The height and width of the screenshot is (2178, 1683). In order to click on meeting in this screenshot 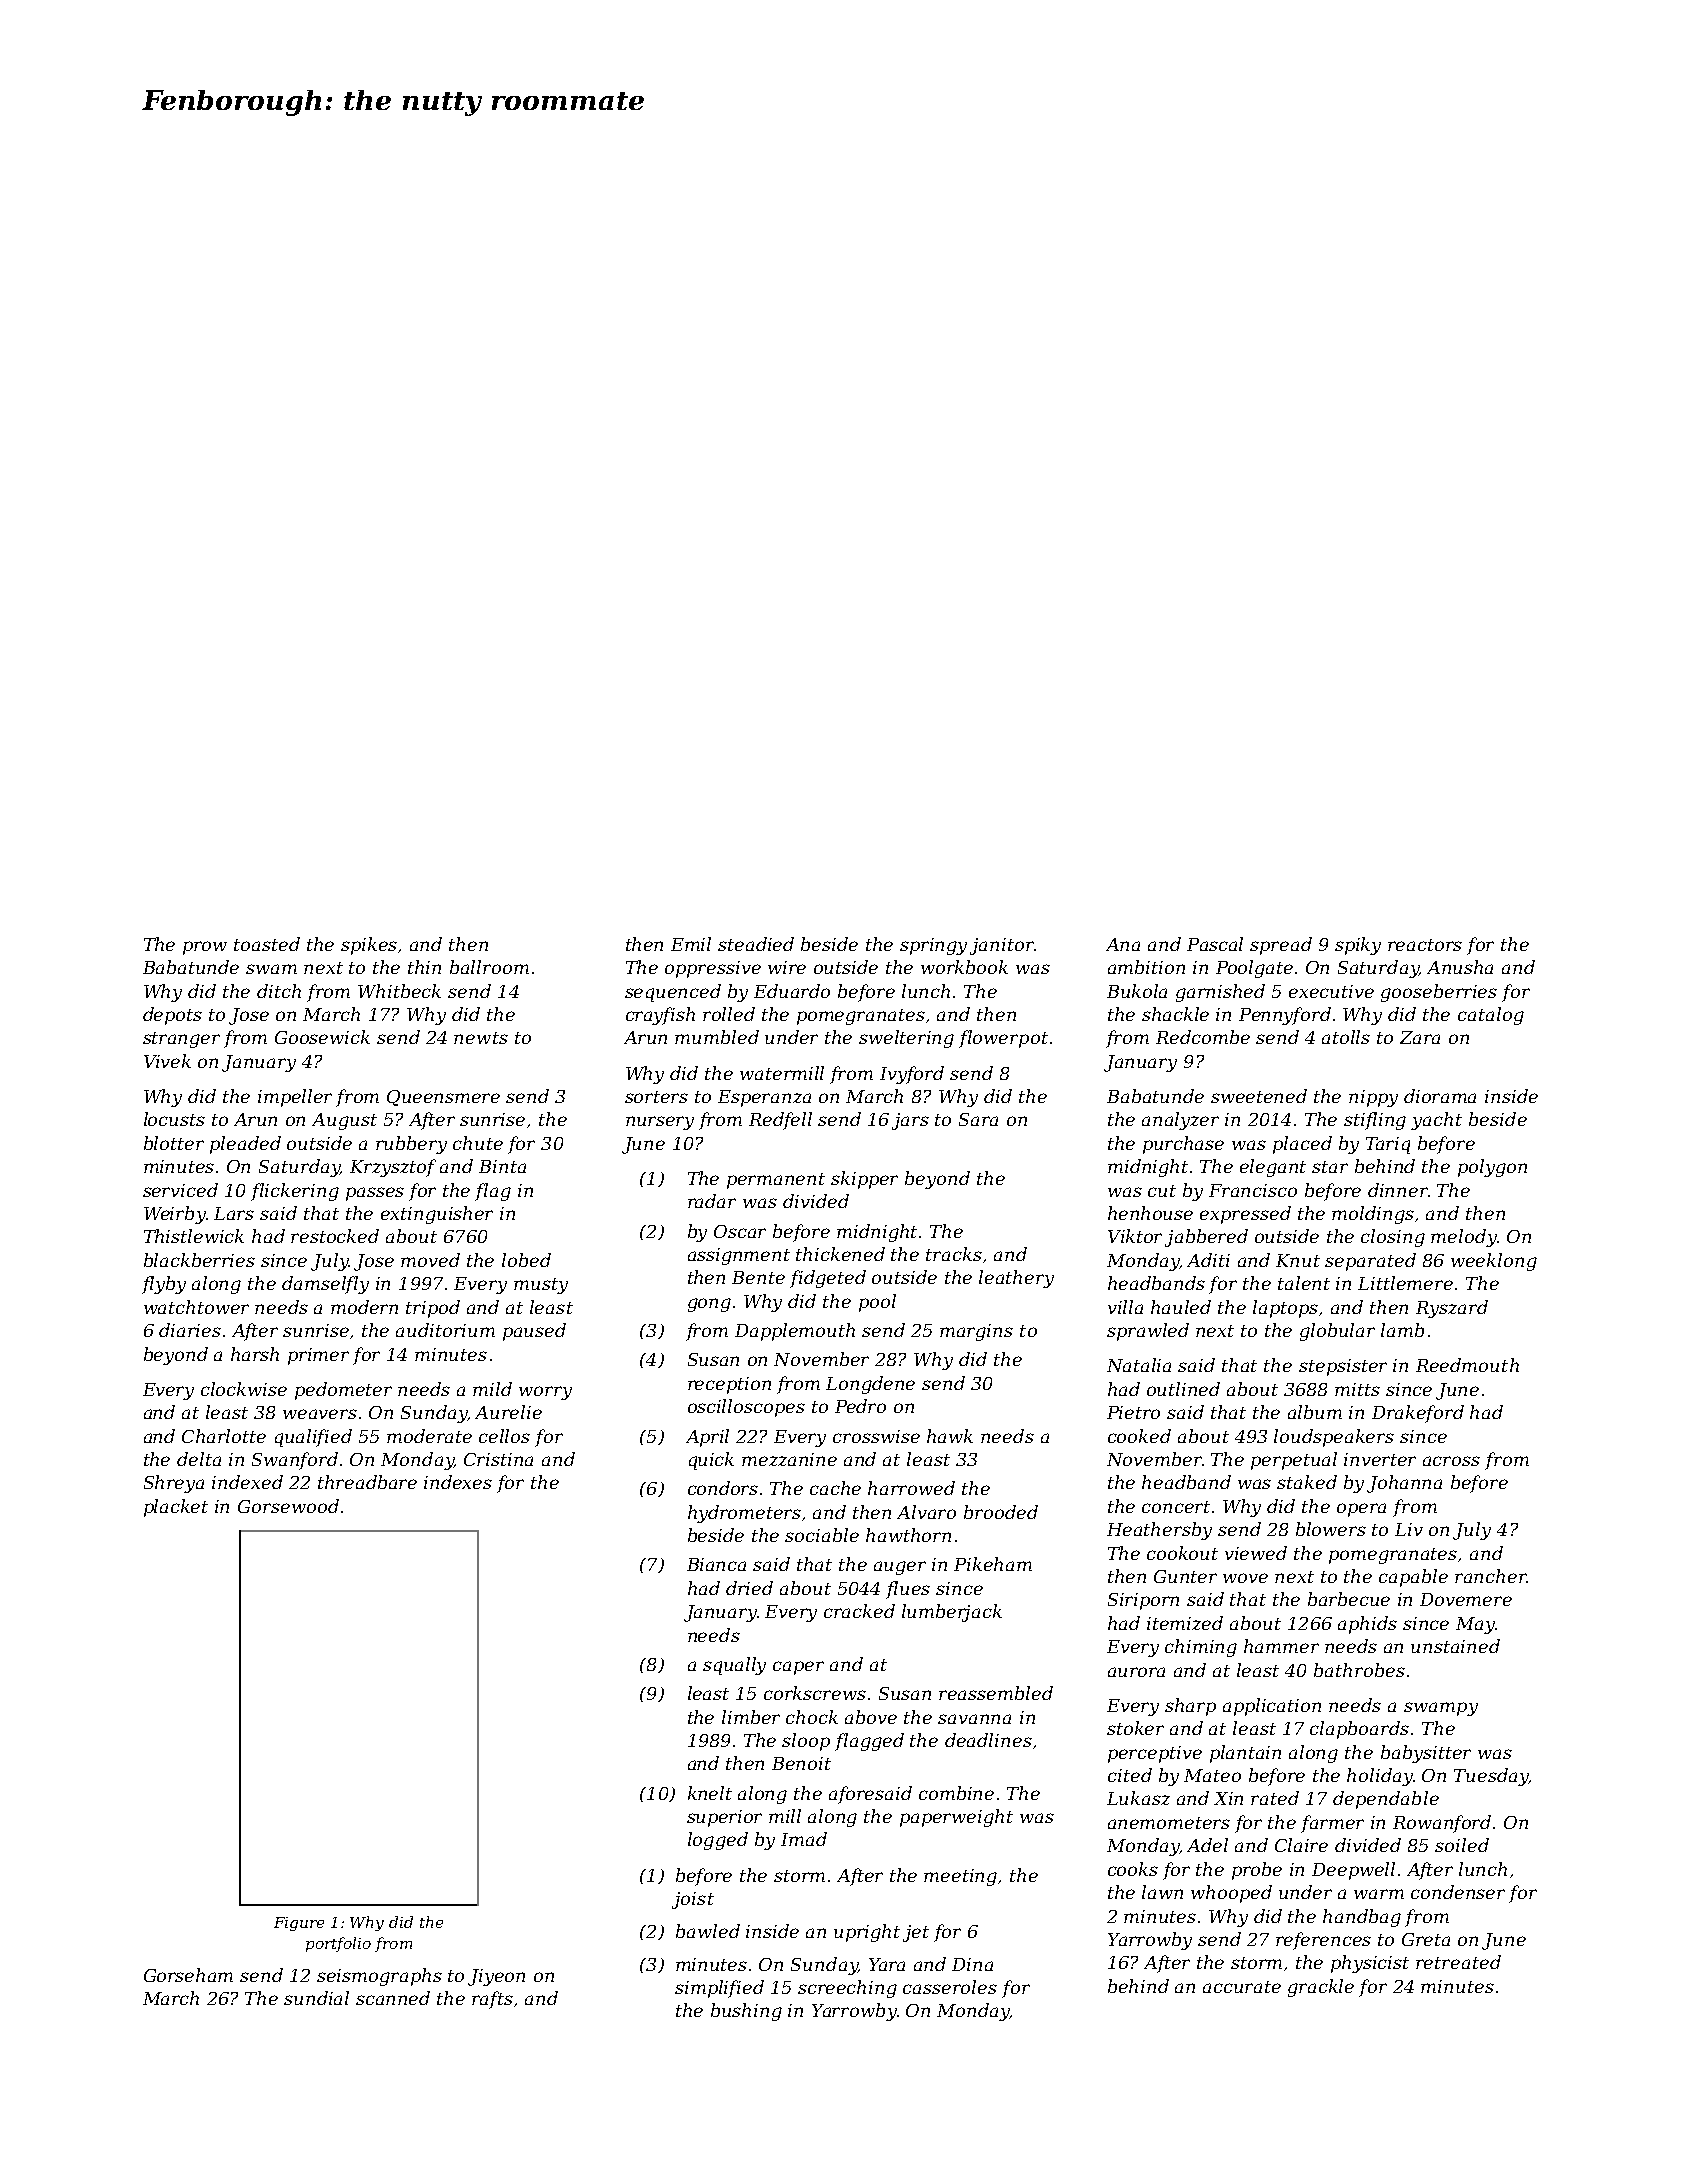, I will do `click(960, 1877)`.
